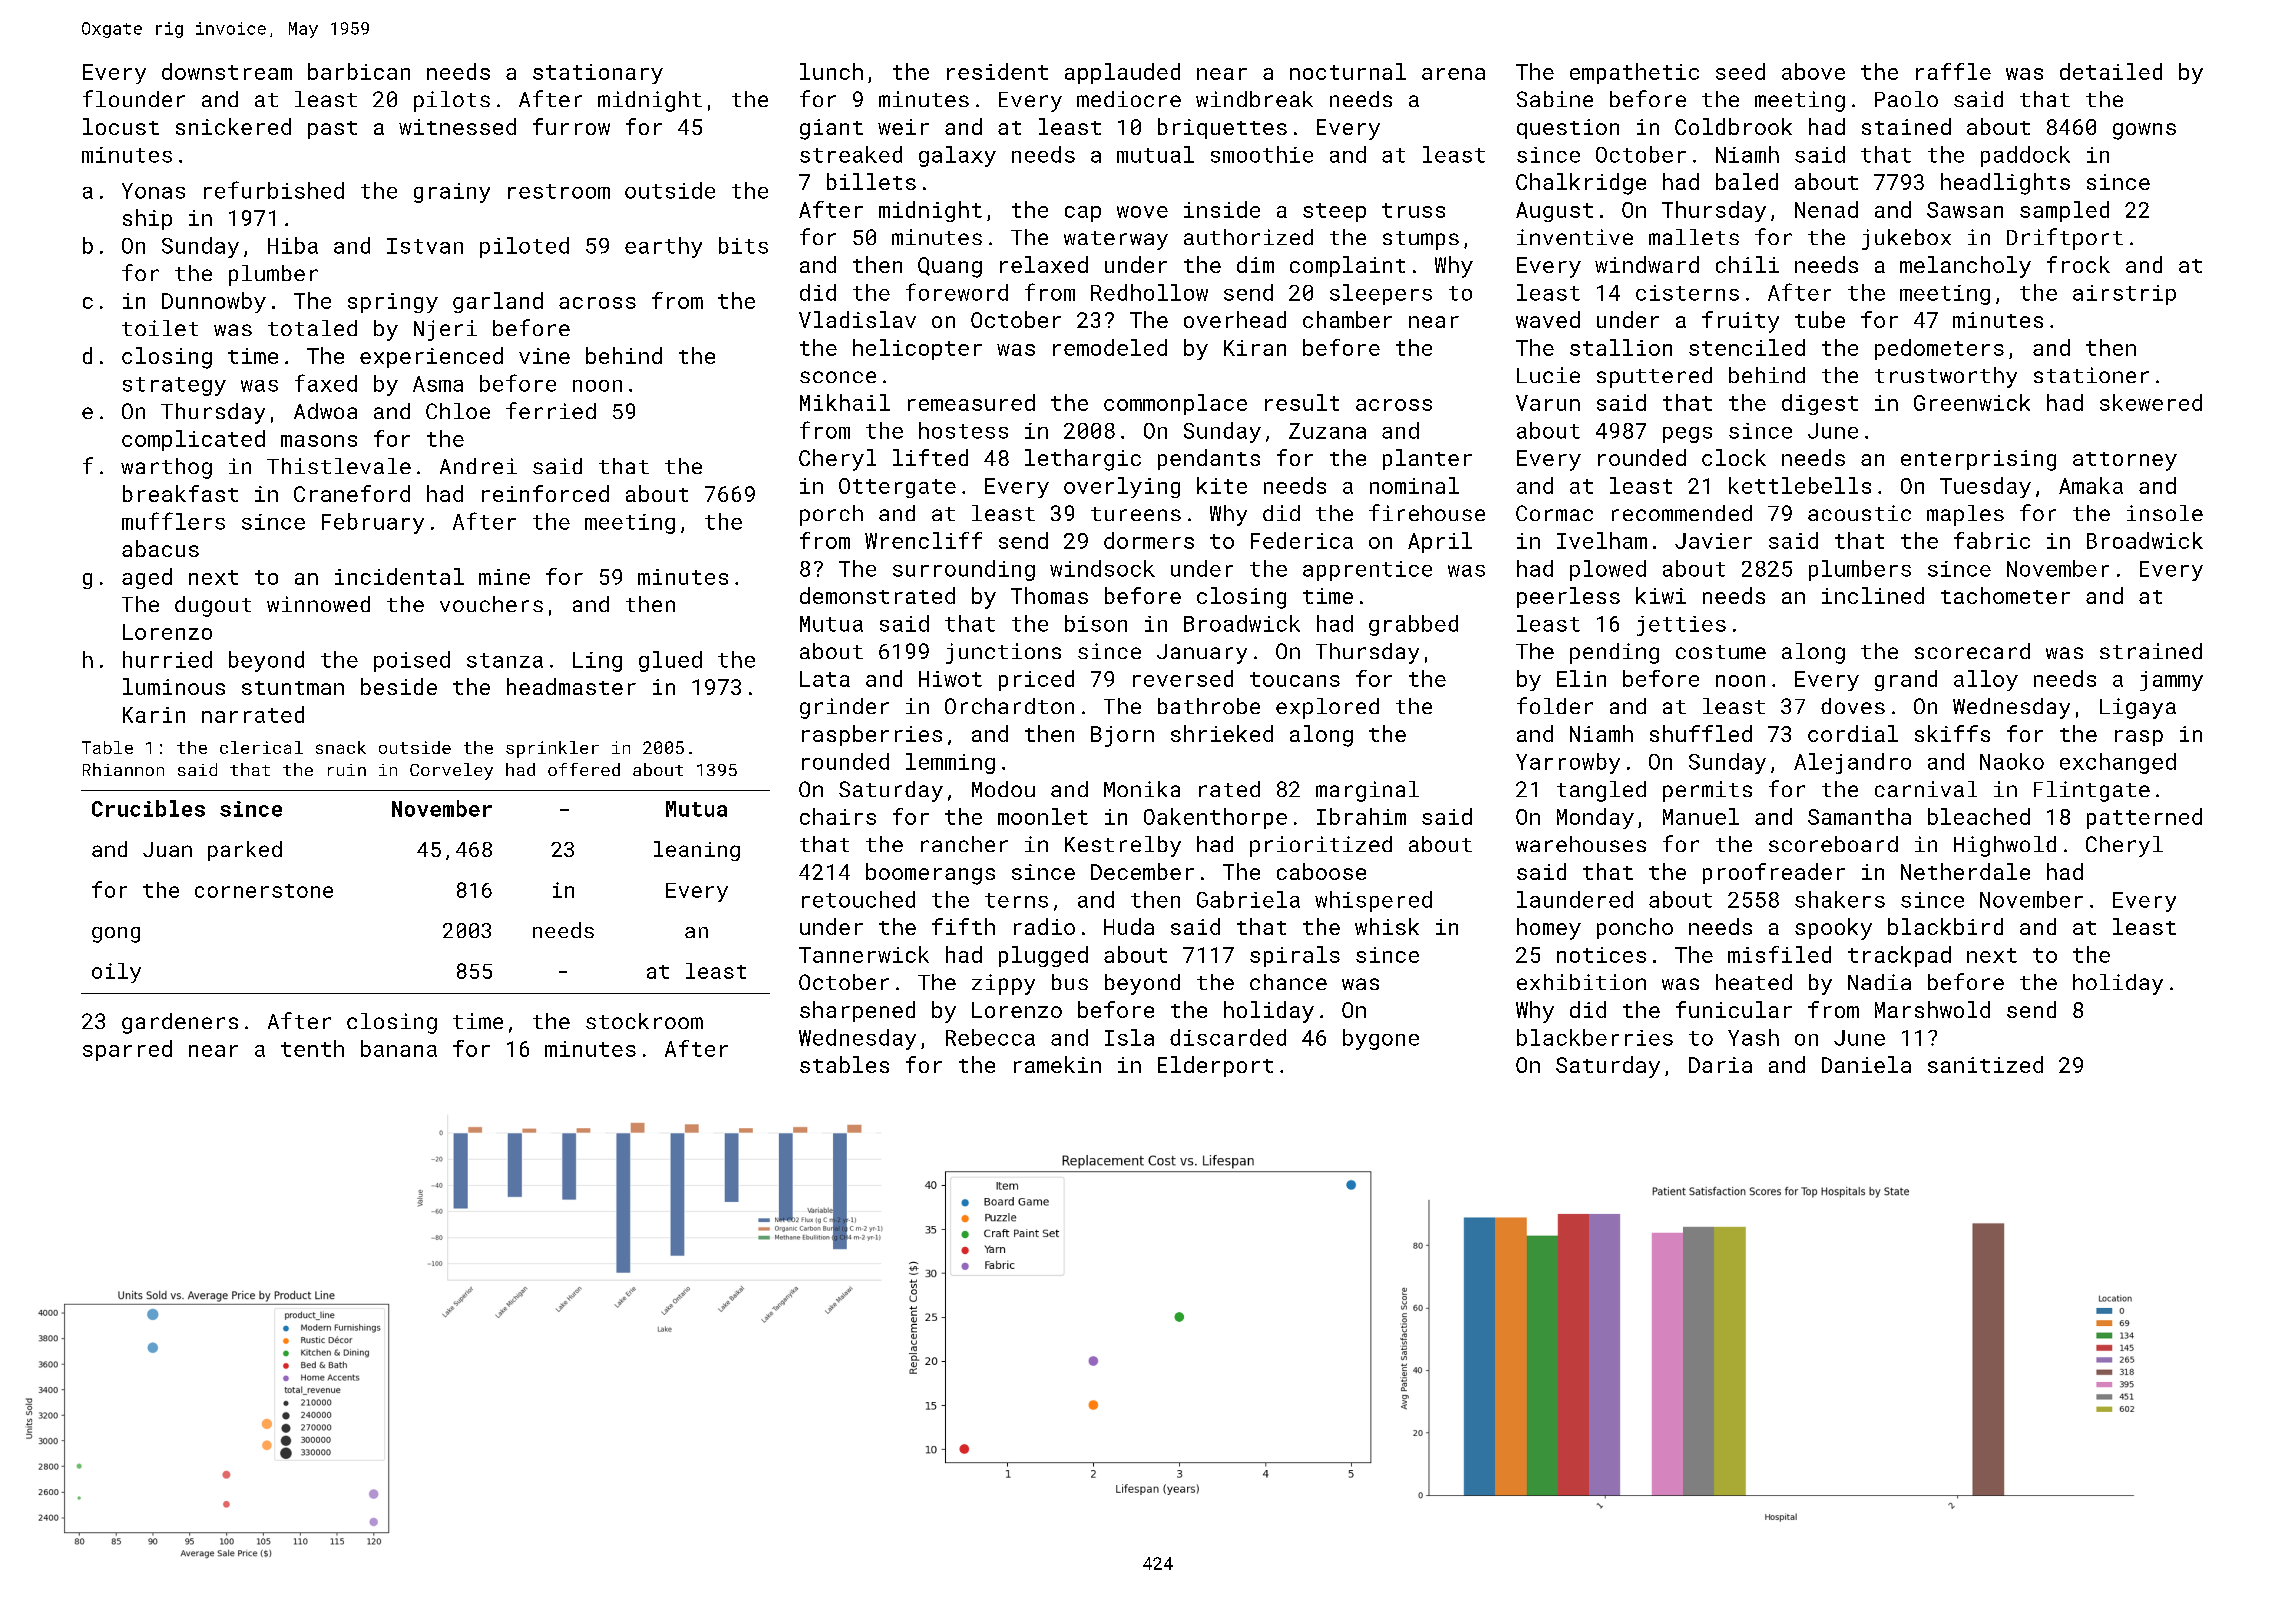 This screenshot has height=1616, width=2285. I want to click on ramekin, so click(1057, 1064).
